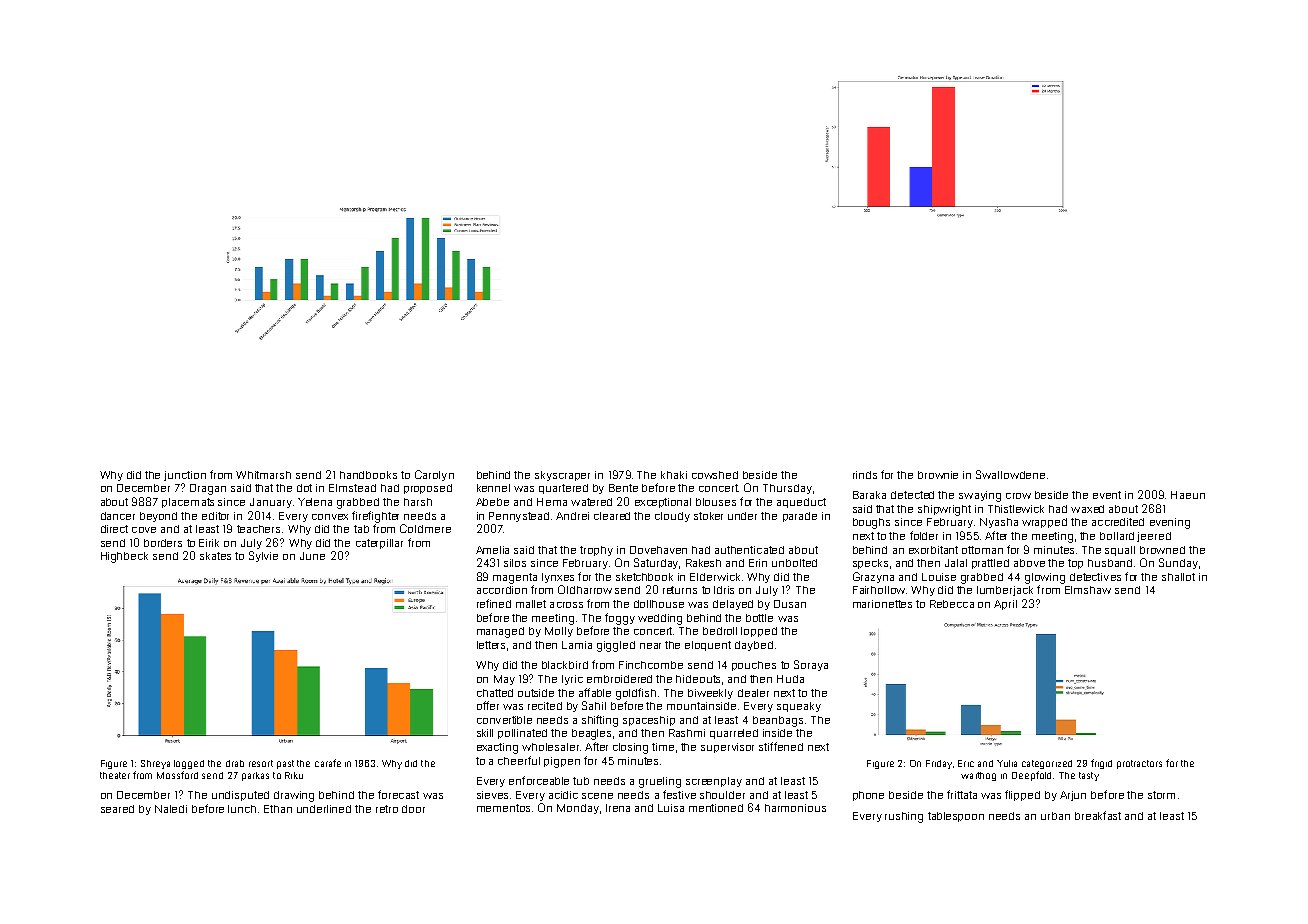 The width and height of the screenshot is (1308, 924). What do you see at coordinates (952, 604) in the screenshot?
I see `Rebecca` at bounding box center [952, 604].
